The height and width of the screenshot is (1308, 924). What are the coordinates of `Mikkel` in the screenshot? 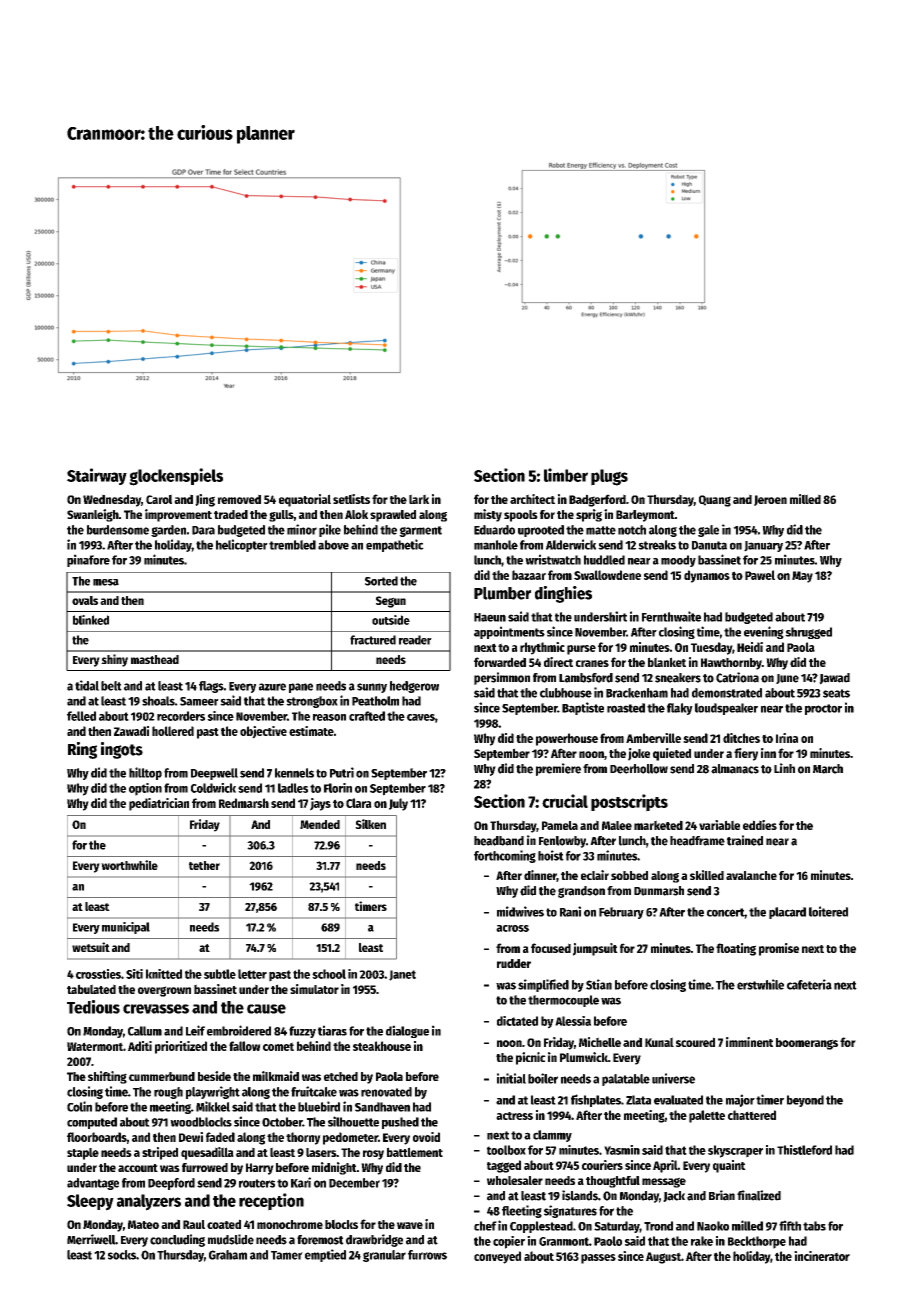 It's located at (213, 1106).
